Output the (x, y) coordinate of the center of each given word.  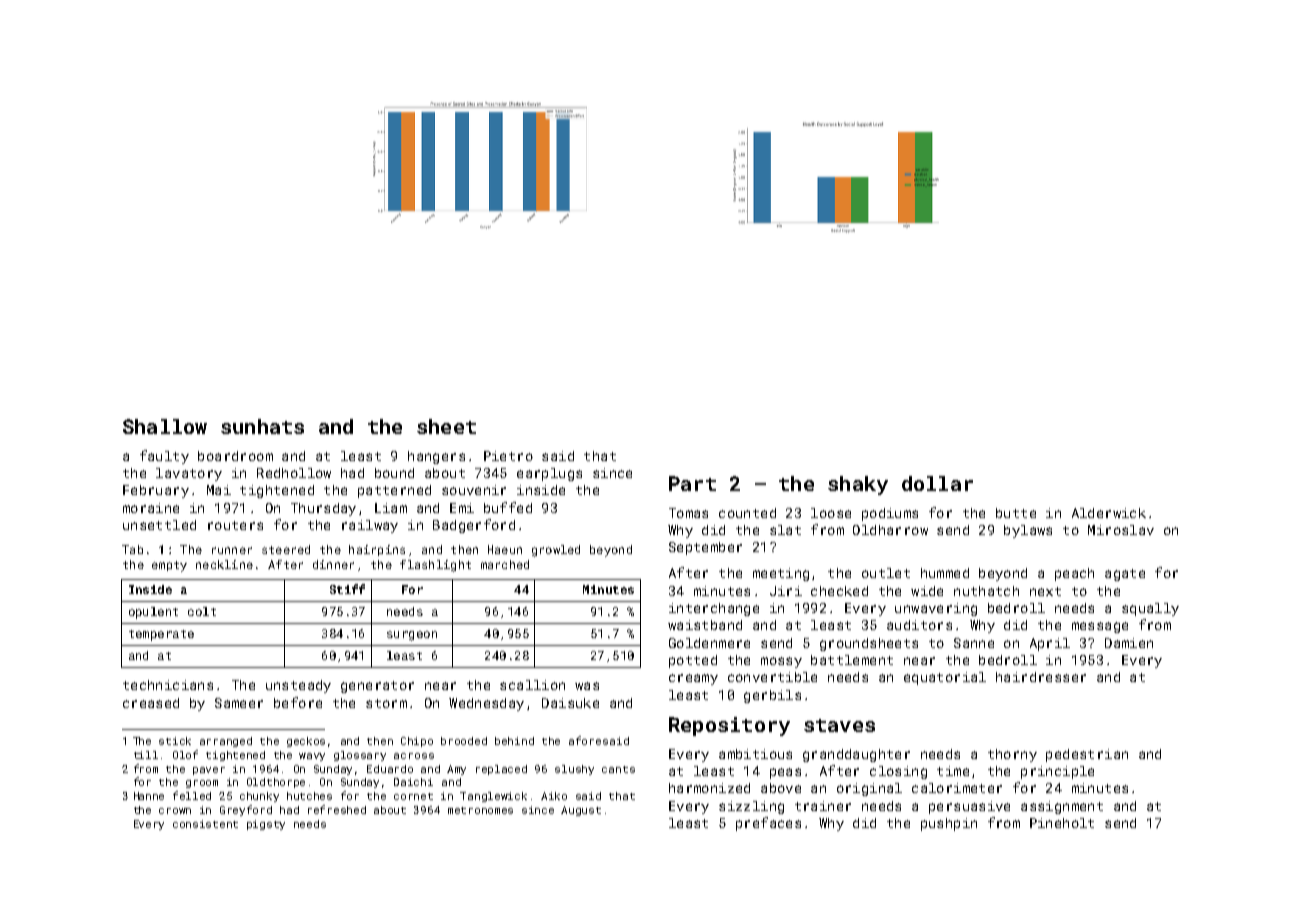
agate (1125, 575)
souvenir (474, 490)
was (587, 686)
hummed (945, 573)
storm (386, 703)
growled (556, 551)
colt (202, 611)
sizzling (751, 807)
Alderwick (1109, 513)
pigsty (266, 825)
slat (785, 530)
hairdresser (1041, 677)
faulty (164, 457)
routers (235, 525)
